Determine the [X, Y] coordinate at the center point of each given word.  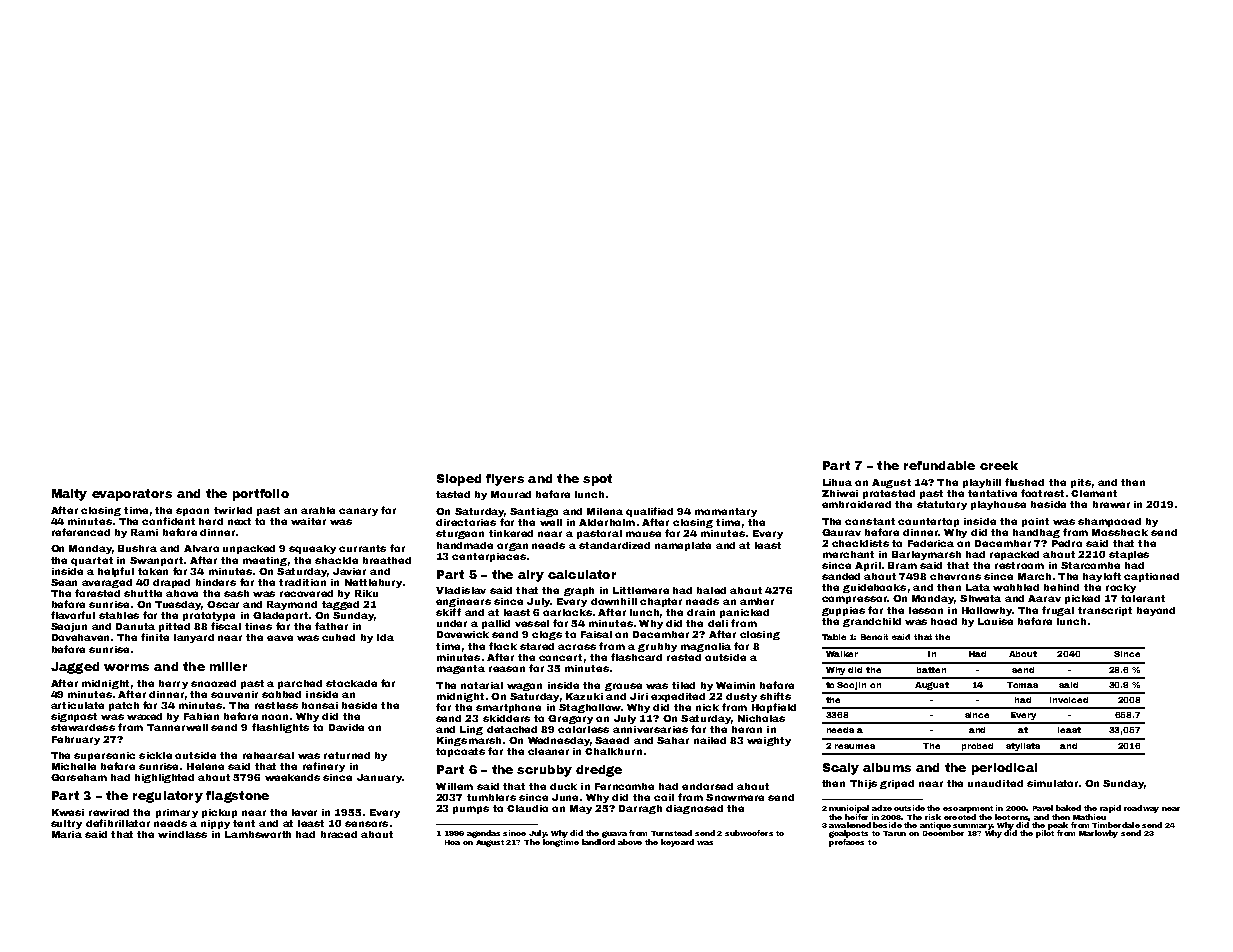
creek [999, 465]
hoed [944, 621]
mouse [643, 534]
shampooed [1109, 522]
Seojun [69, 627]
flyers [505, 480]
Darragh [640, 809]
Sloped [459, 480]
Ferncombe [624, 786]
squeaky [312, 549]
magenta [461, 669]
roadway [1141, 809]
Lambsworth [258, 834]
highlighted [164, 778]
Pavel [1043, 808]
